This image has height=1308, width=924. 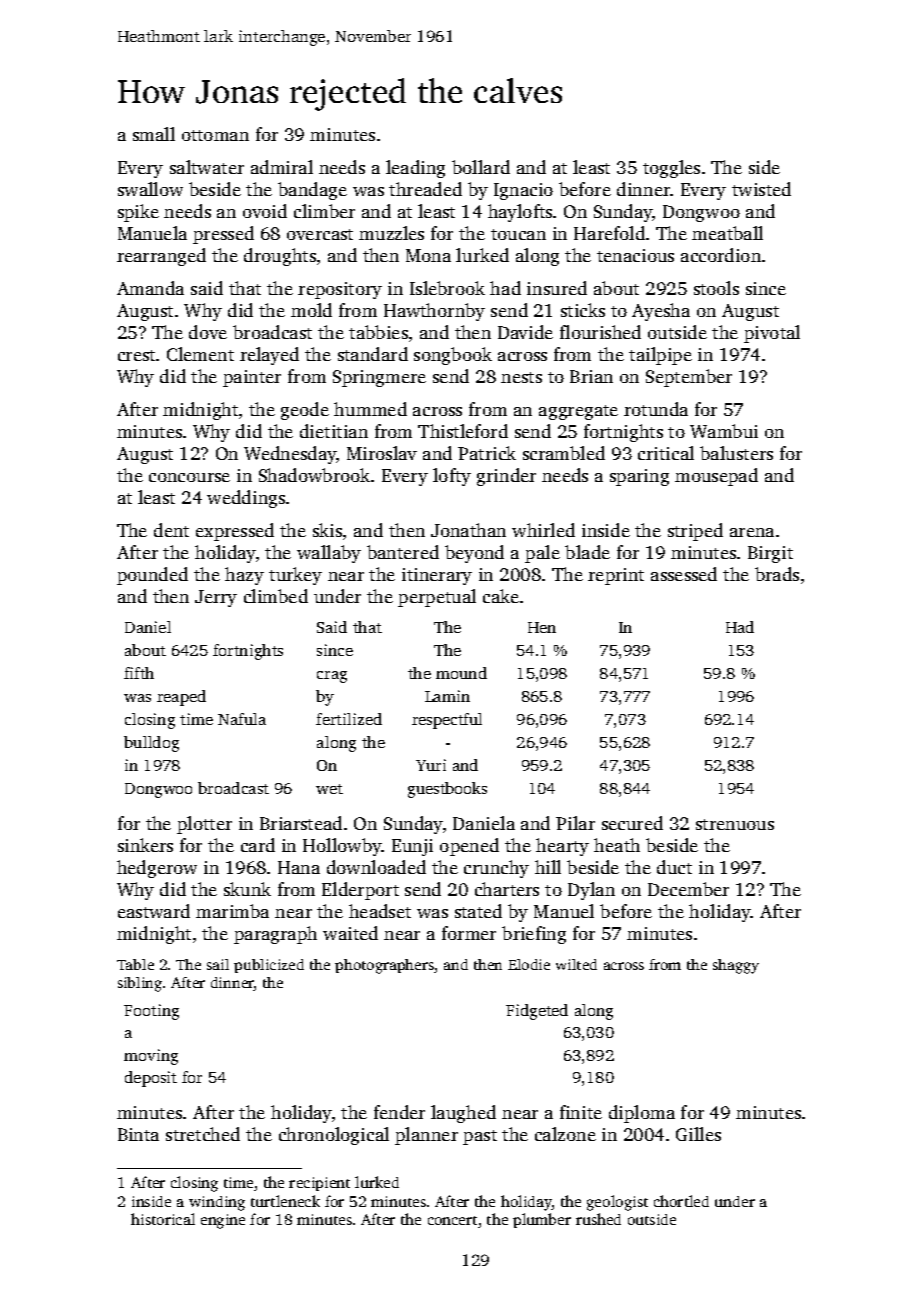 I want to click on tenacious, so click(x=635, y=255).
